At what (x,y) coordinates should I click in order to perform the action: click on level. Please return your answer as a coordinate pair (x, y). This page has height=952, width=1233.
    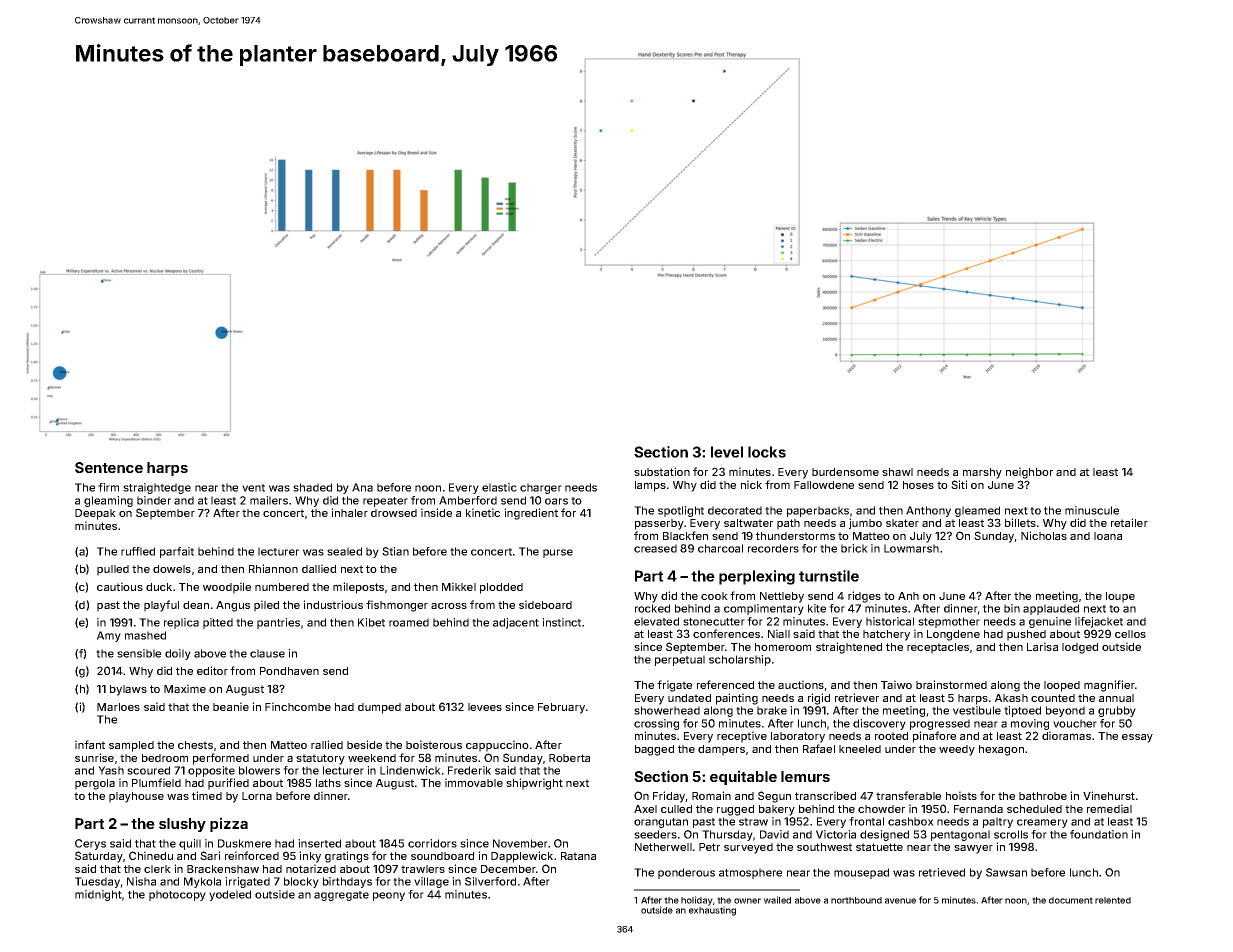
    Looking at the image, I should click on (727, 452).
